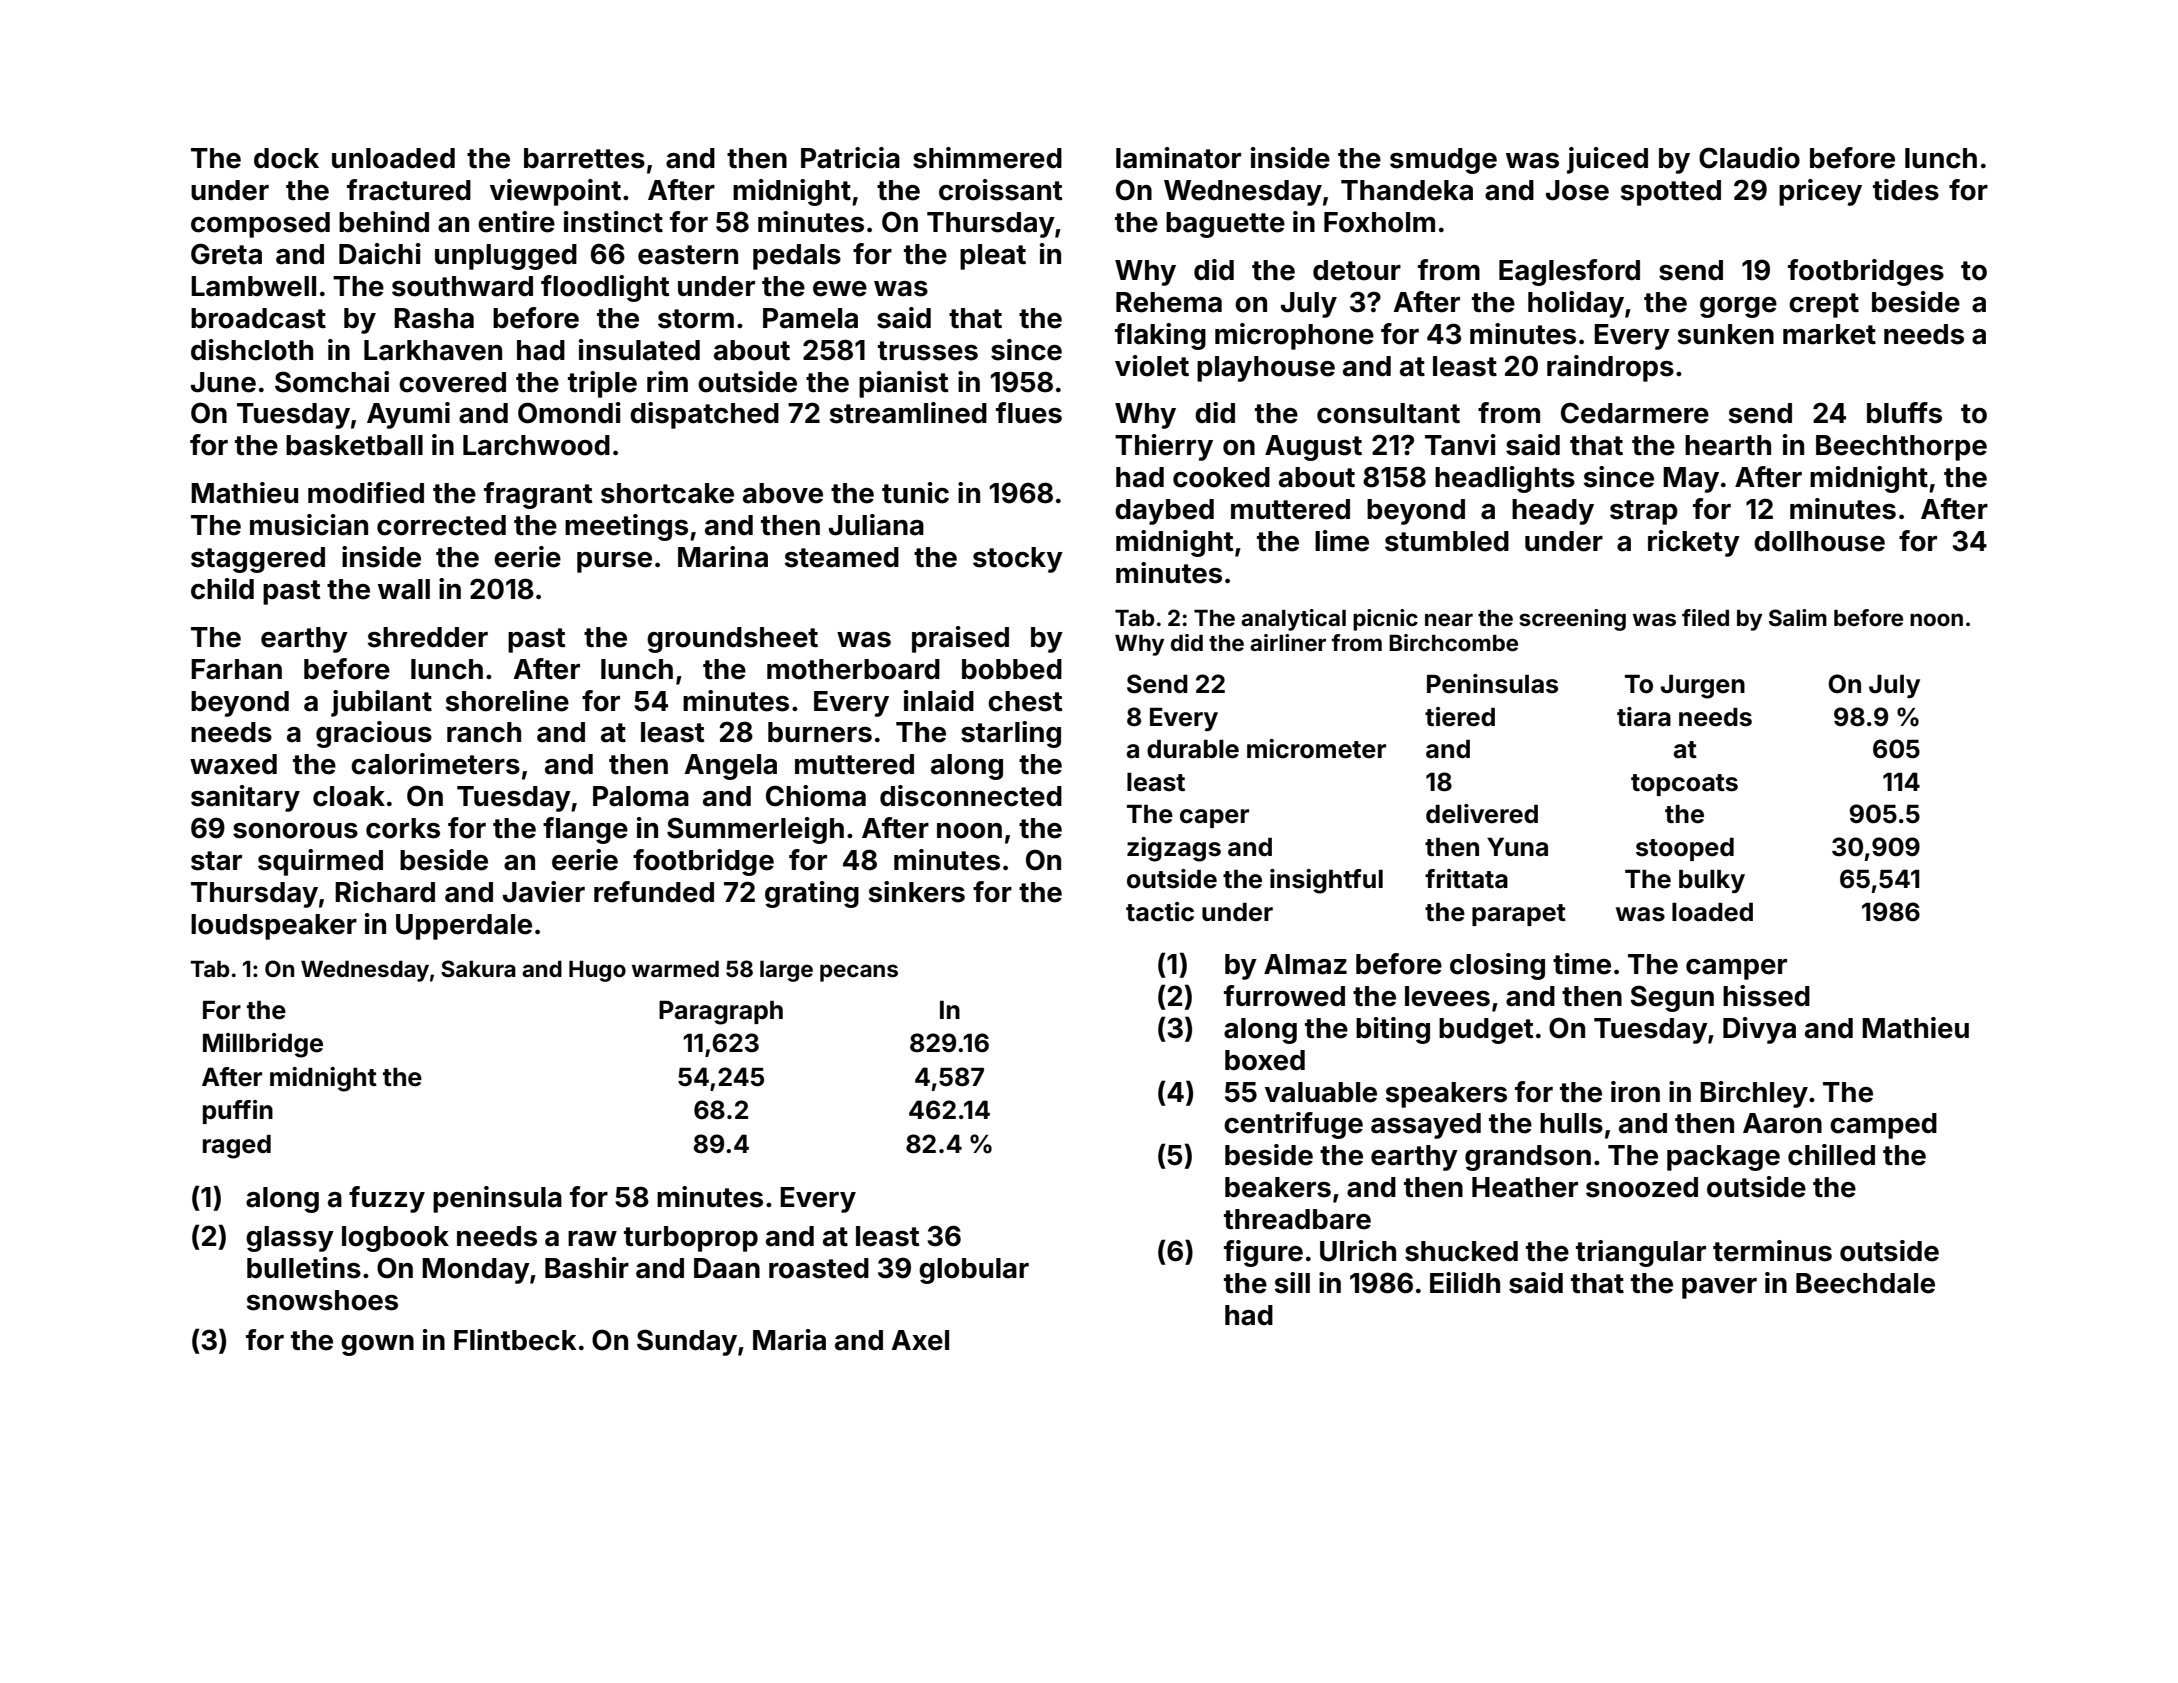  I want to click on composed, so click(260, 225).
